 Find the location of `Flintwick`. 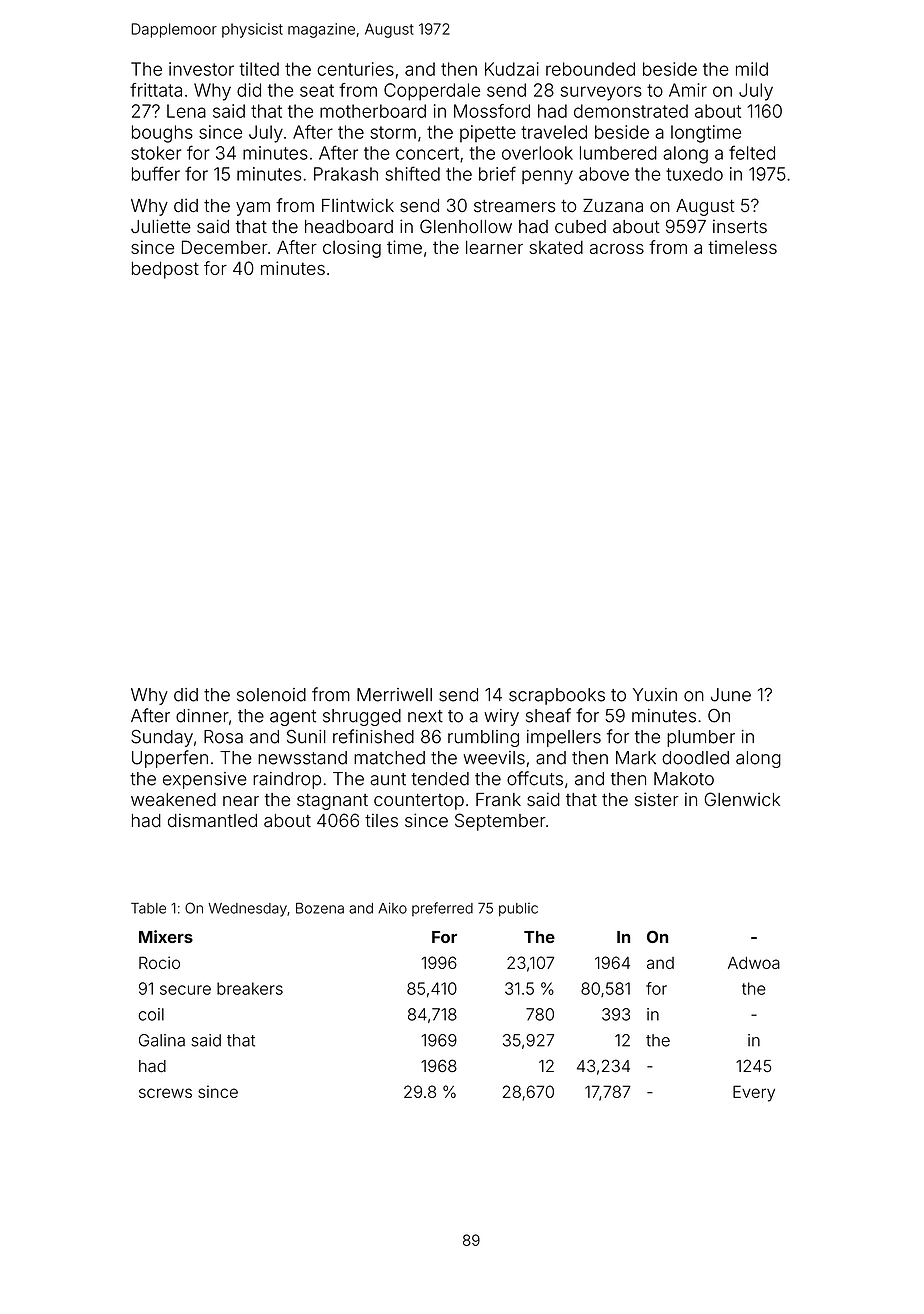

Flintwick is located at coordinates (358, 205).
